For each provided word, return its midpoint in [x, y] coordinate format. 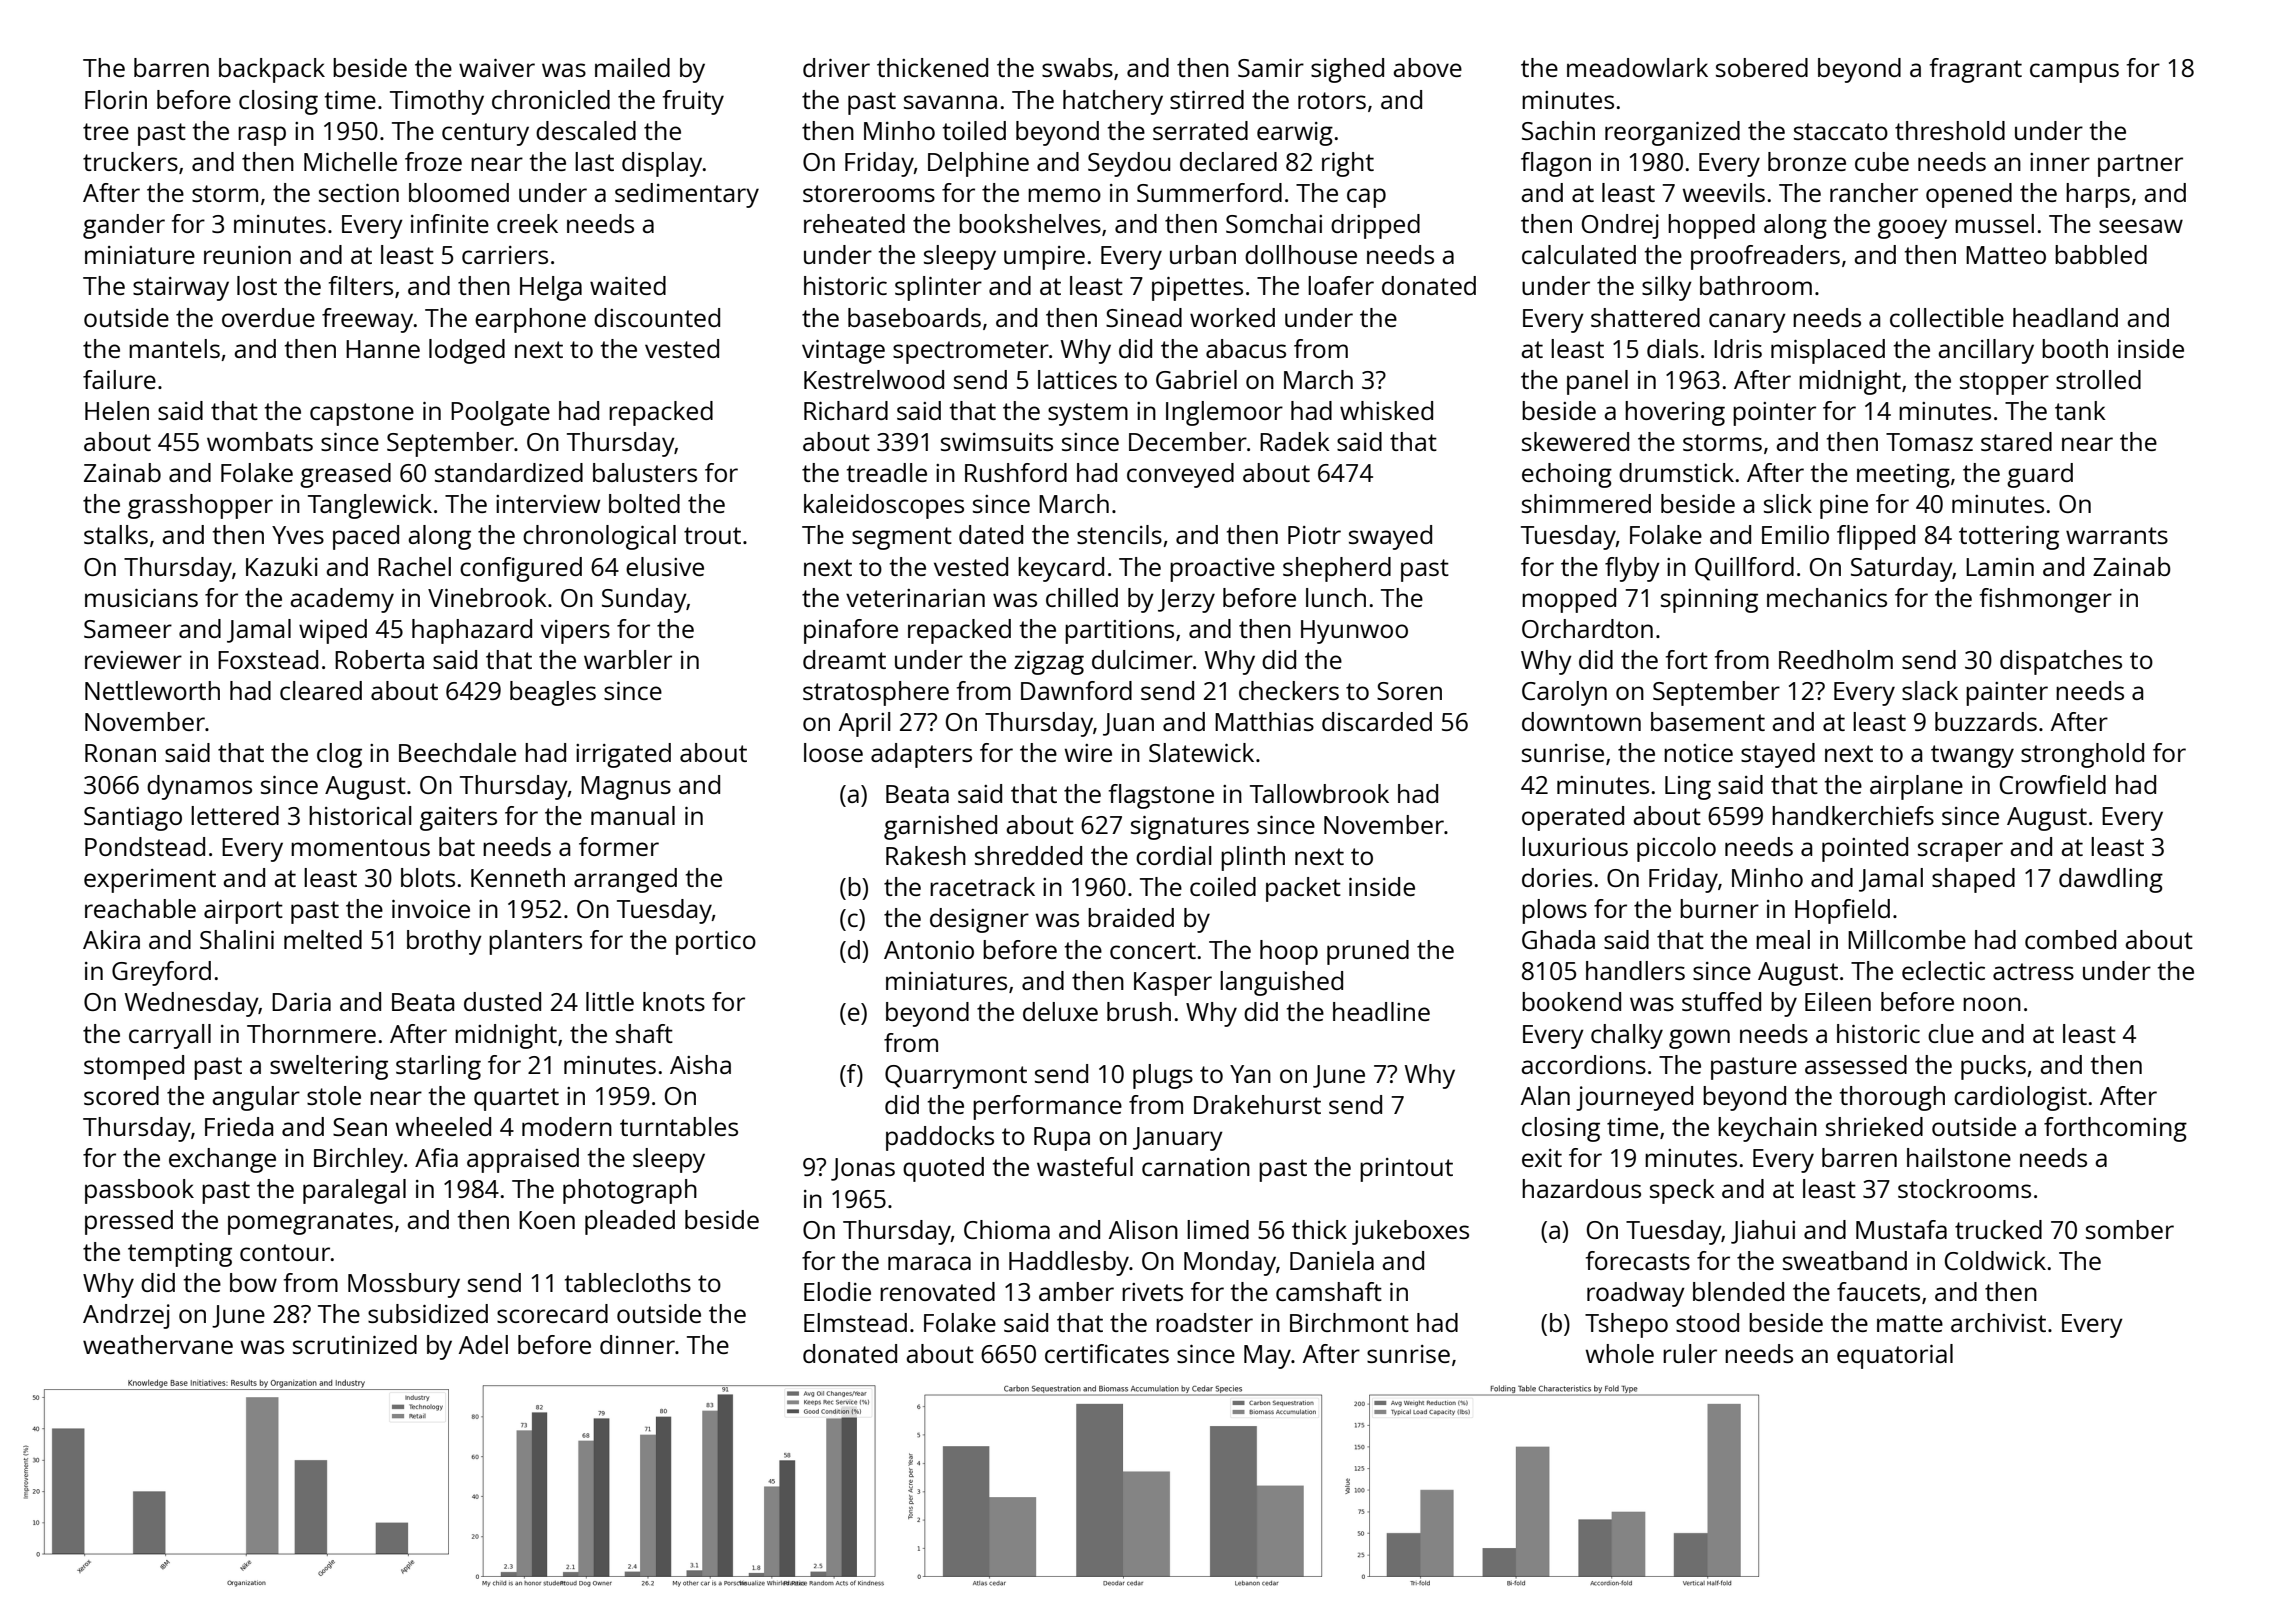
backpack [272, 70]
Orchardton [1587, 628]
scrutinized [355, 1344]
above [1427, 67]
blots [428, 877]
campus [2074, 73]
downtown [1581, 721]
